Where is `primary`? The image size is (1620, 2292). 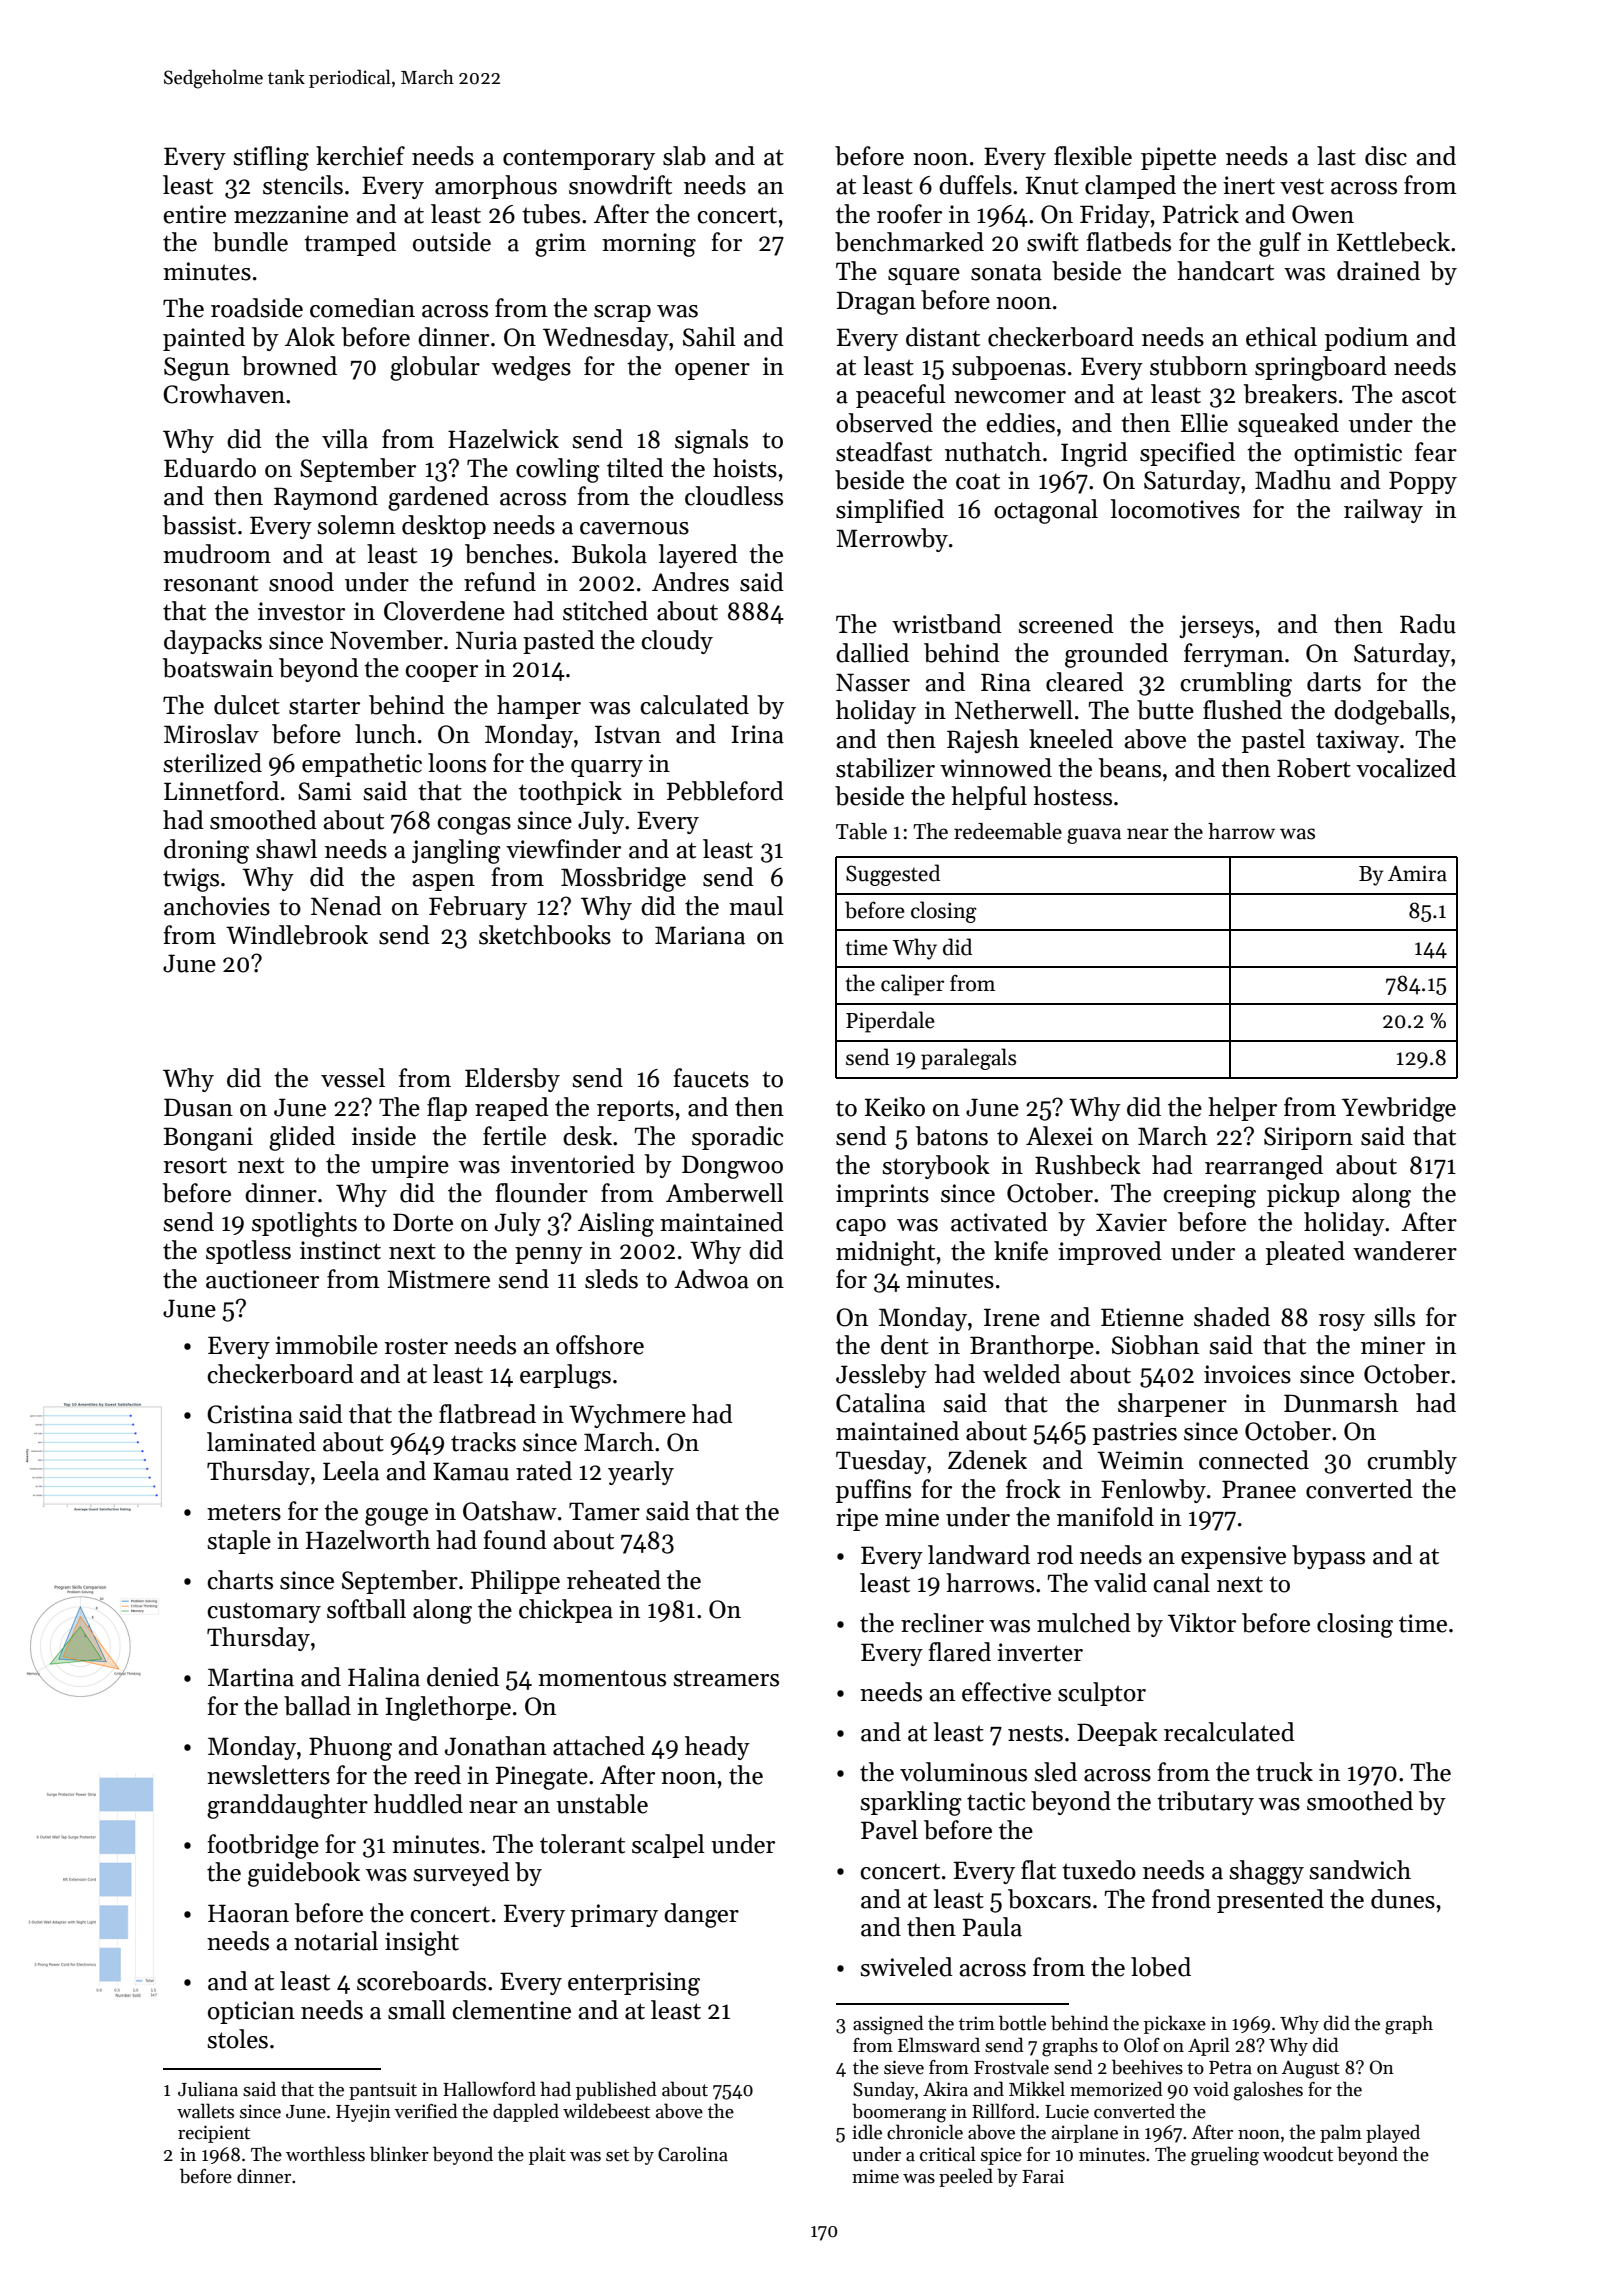 primary is located at coordinates (614, 1915).
